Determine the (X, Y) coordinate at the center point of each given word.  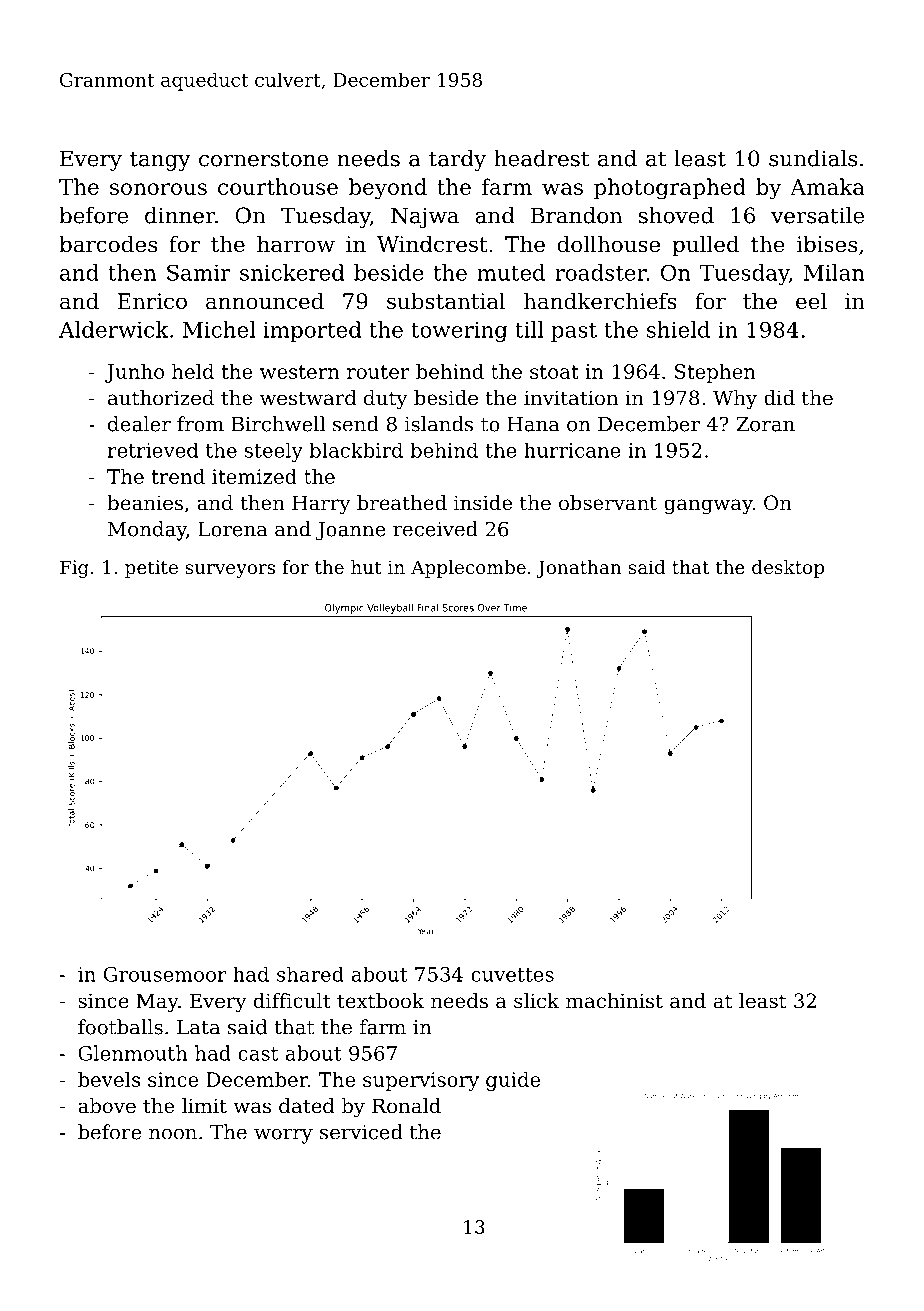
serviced (361, 1132)
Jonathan (579, 569)
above (107, 1106)
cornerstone (263, 159)
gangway (708, 507)
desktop (788, 569)
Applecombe (468, 569)
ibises (827, 244)
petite (151, 569)
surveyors (230, 571)
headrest (541, 158)
